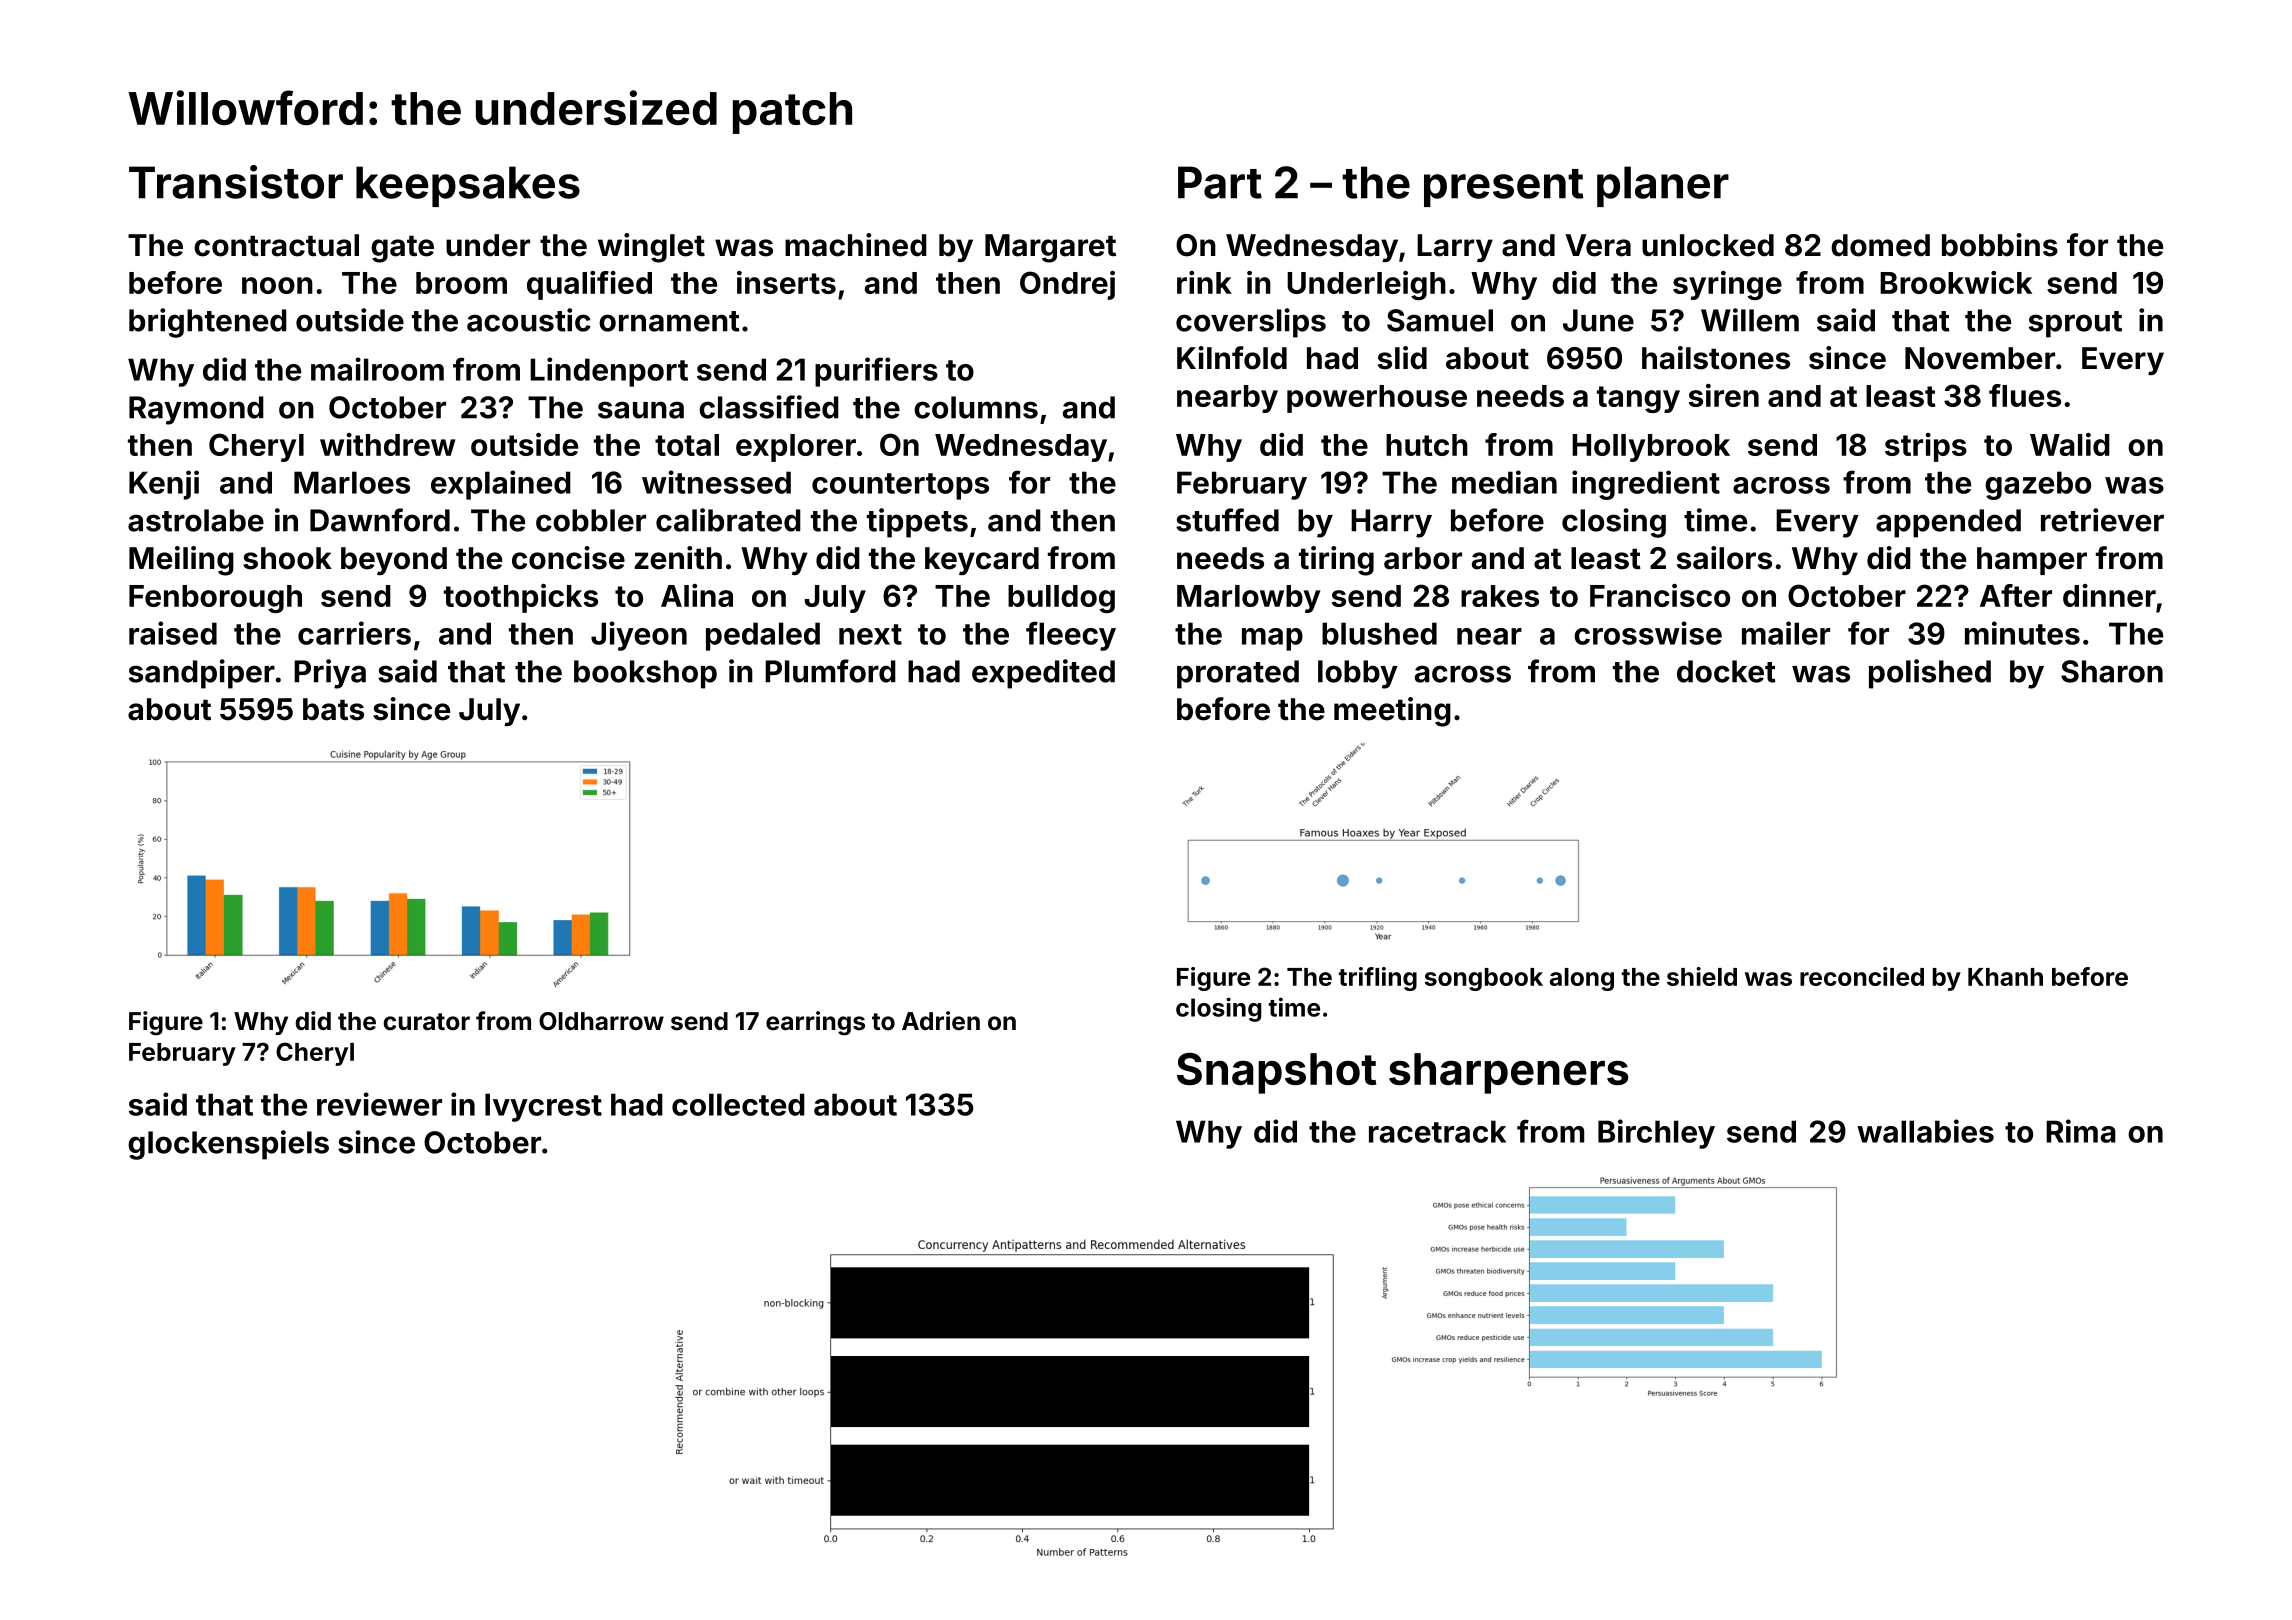 The image size is (2292, 1620). I want to click on Rima, so click(2081, 1131).
